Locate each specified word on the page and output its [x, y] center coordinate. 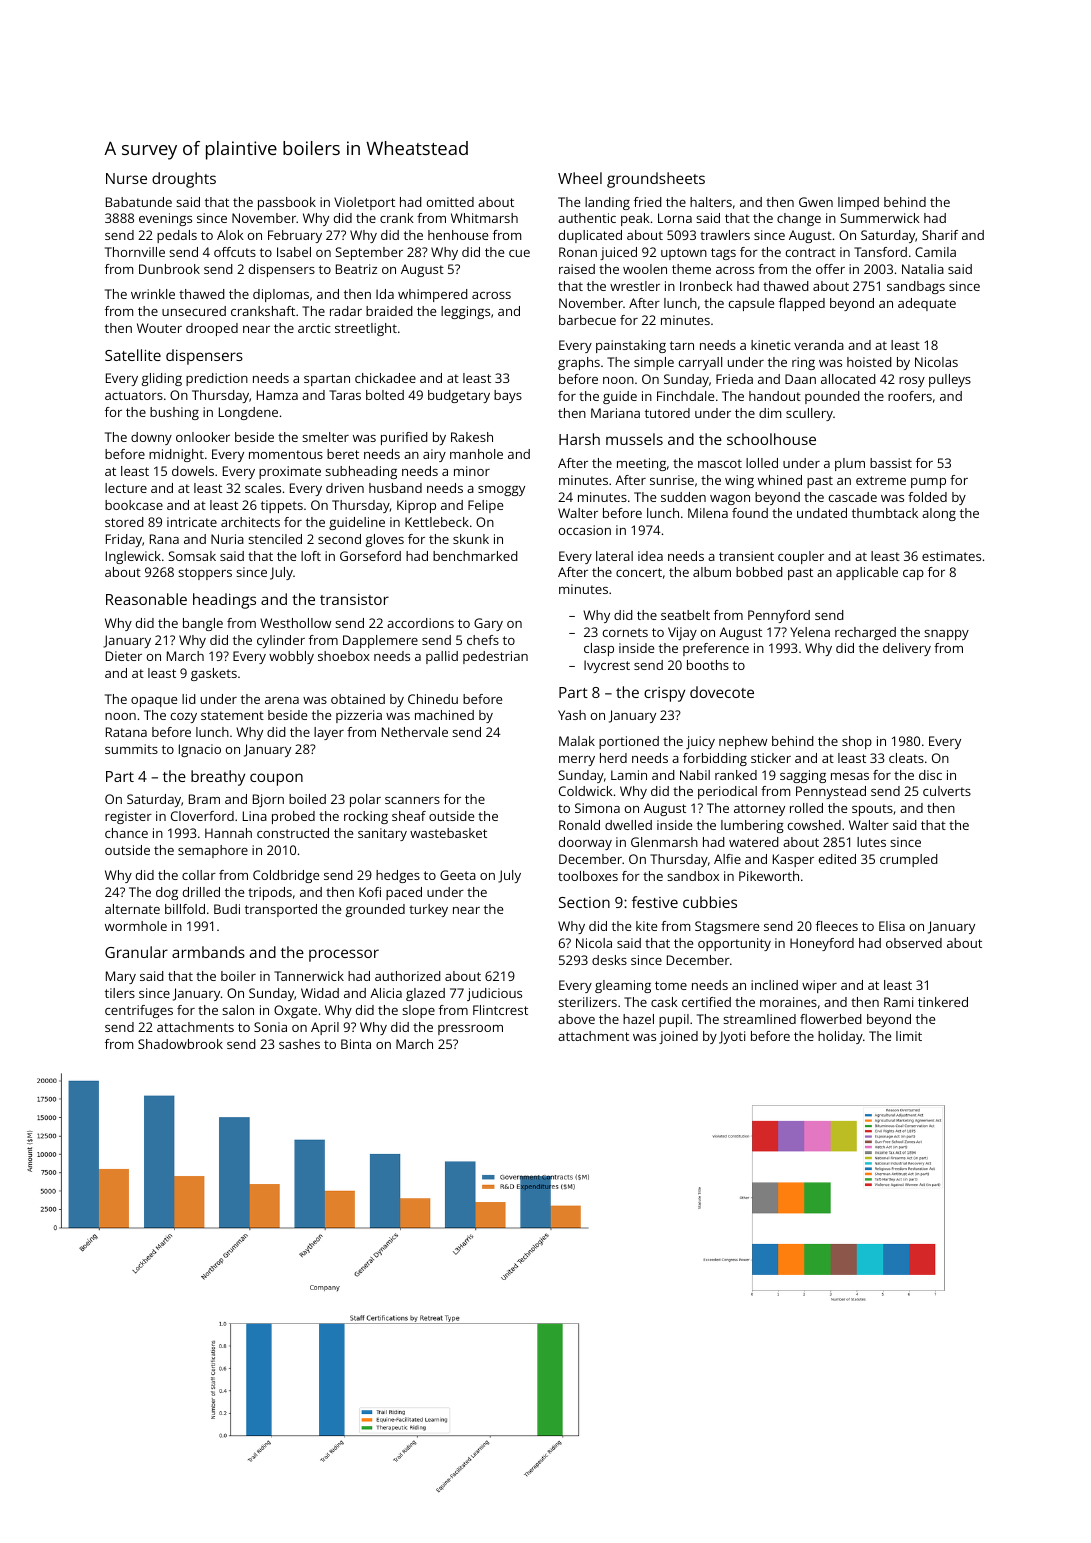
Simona [597, 808]
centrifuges [139, 1011]
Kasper [793, 860]
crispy [664, 694]
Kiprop [416, 506]
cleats [906, 758]
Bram [204, 799]
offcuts [235, 252]
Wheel [580, 178]
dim [770, 413]
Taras [345, 395]
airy [434, 455]
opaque [154, 702]
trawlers [725, 235]
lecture [126, 488]
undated [822, 513]
